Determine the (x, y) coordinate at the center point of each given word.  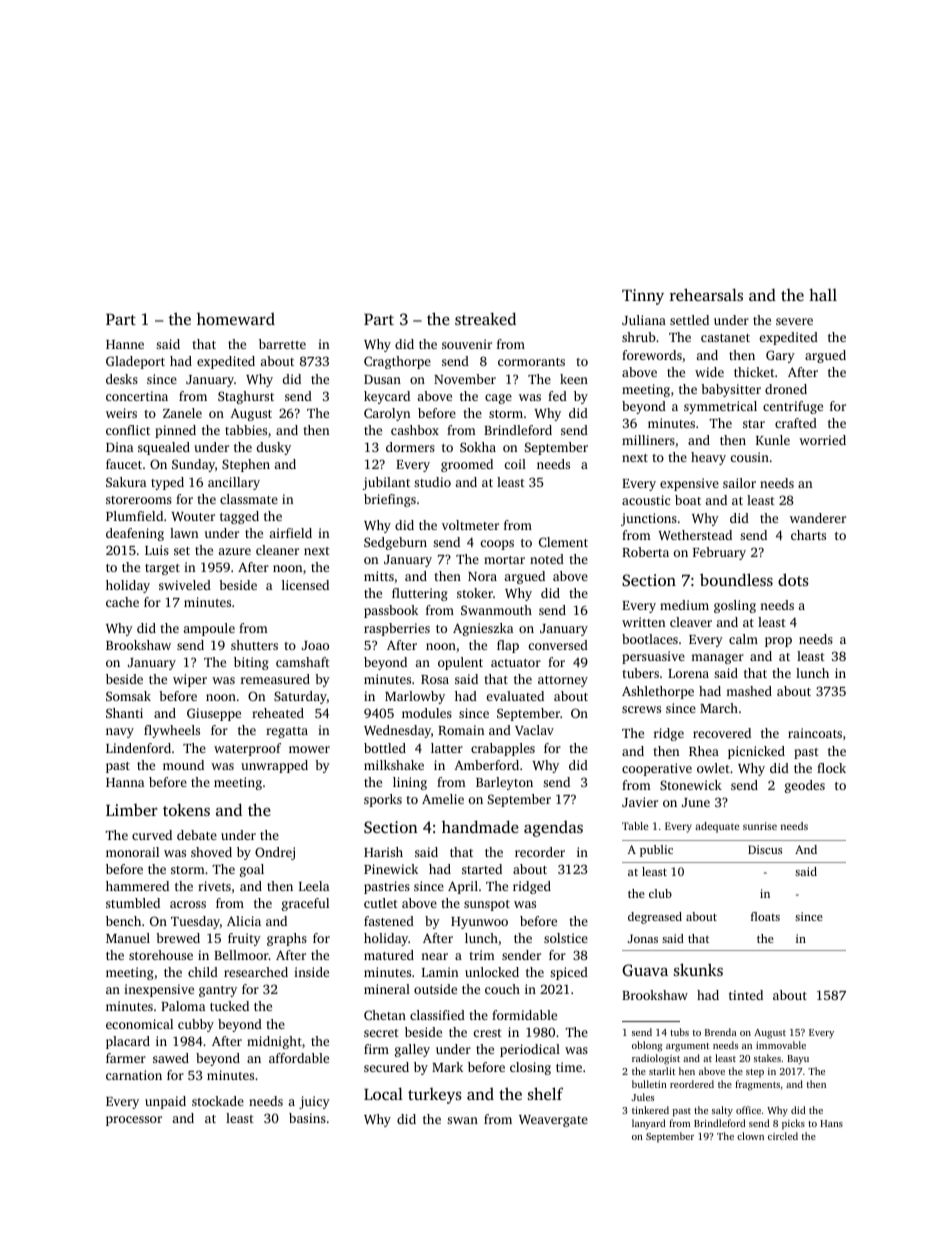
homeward (236, 319)
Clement (563, 542)
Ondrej (275, 853)
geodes (805, 786)
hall (823, 294)
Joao (315, 645)
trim (482, 955)
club (660, 893)
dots (793, 579)
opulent (460, 663)
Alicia (244, 921)
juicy (314, 1102)
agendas (553, 829)
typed (167, 483)
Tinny (643, 297)
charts (808, 535)
